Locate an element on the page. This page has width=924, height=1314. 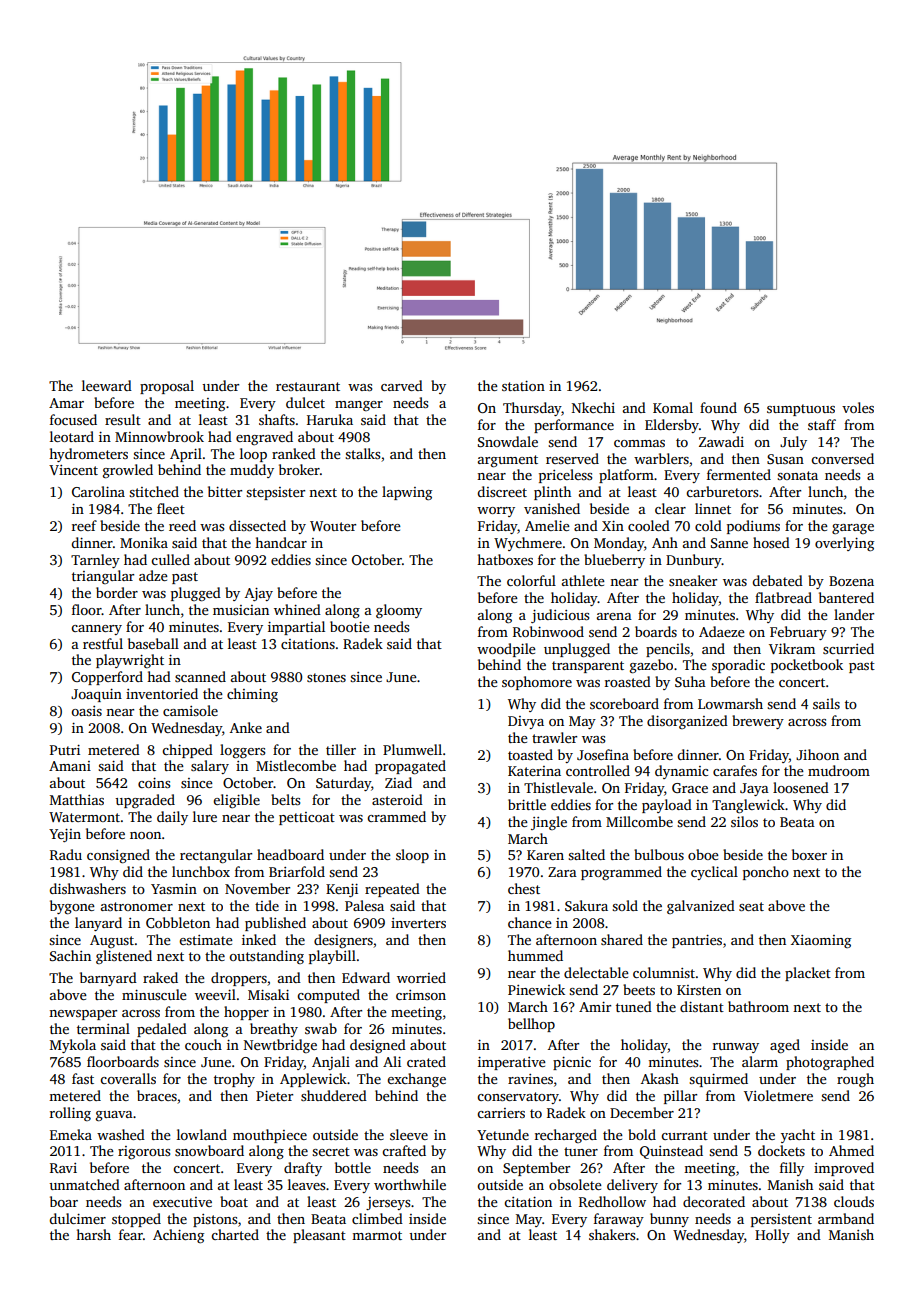
stepsister is located at coordinates (275, 493).
